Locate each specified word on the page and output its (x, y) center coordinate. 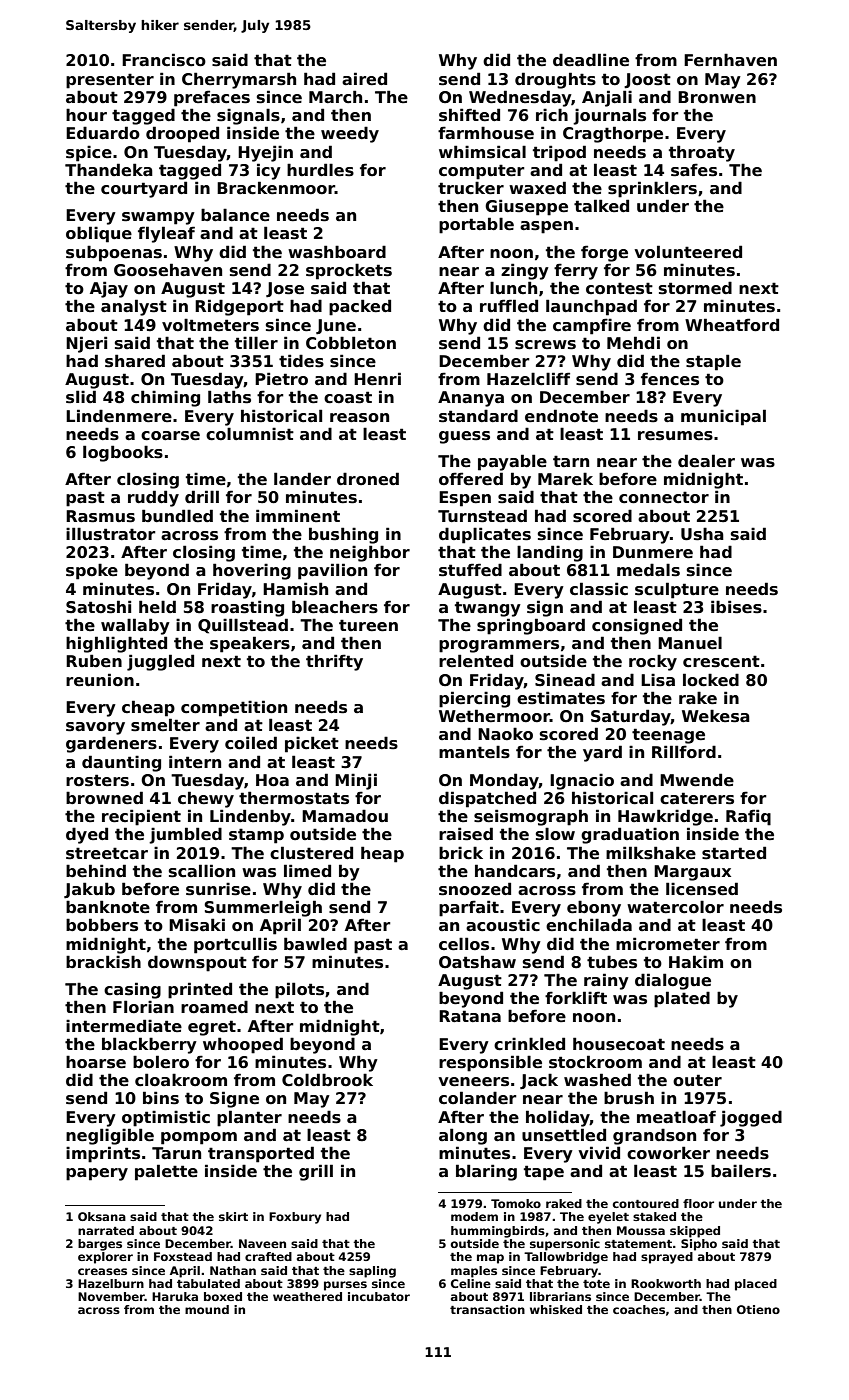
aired (364, 79)
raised (466, 834)
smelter (165, 725)
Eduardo (103, 133)
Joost (647, 81)
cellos (464, 944)
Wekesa (716, 716)
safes (694, 170)
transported (261, 1154)
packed (360, 307)
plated (682, 999)
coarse (170, 436)
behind (96, 871)
